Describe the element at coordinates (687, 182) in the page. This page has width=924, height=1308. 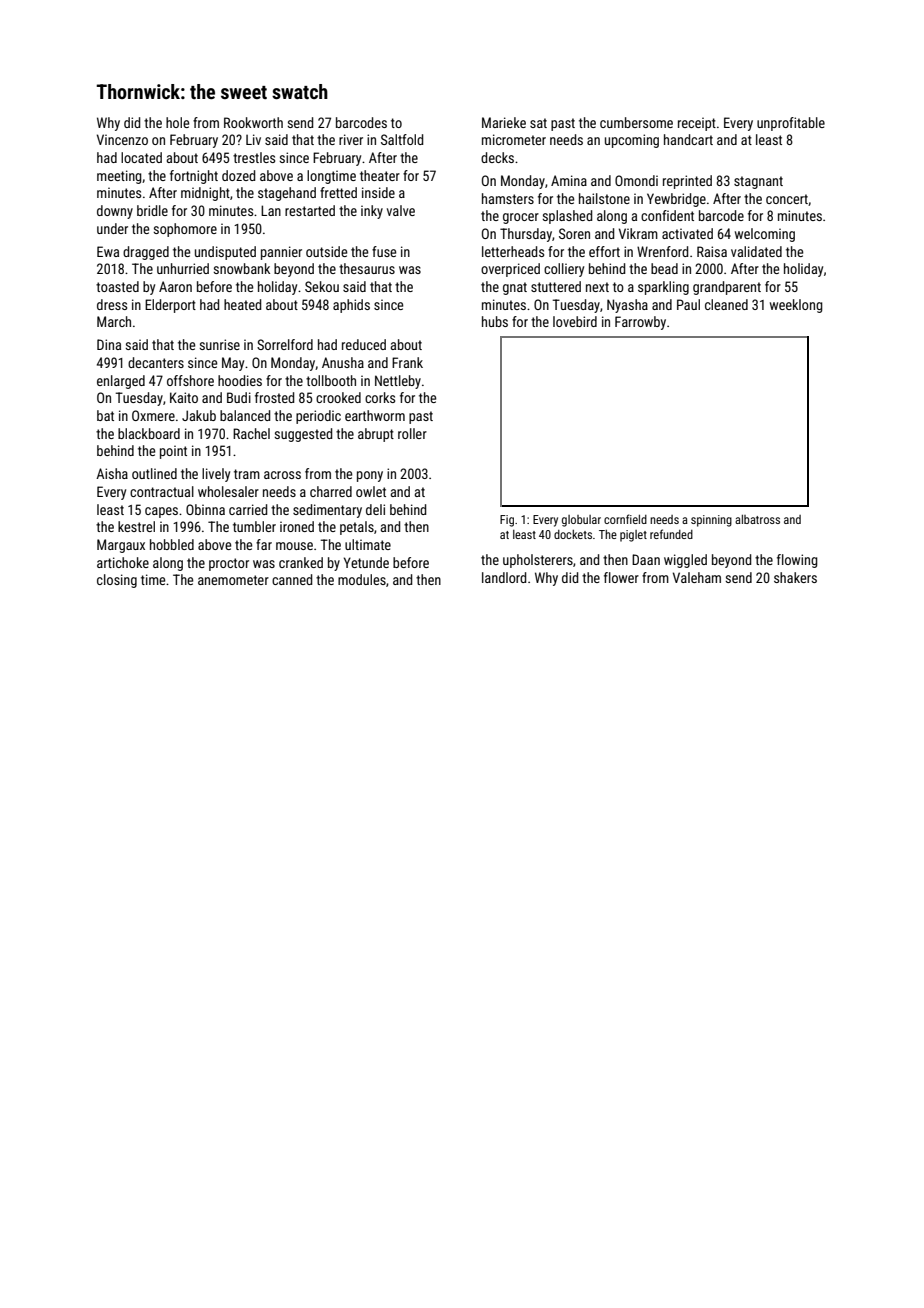
I see `reprinted` at that location.
